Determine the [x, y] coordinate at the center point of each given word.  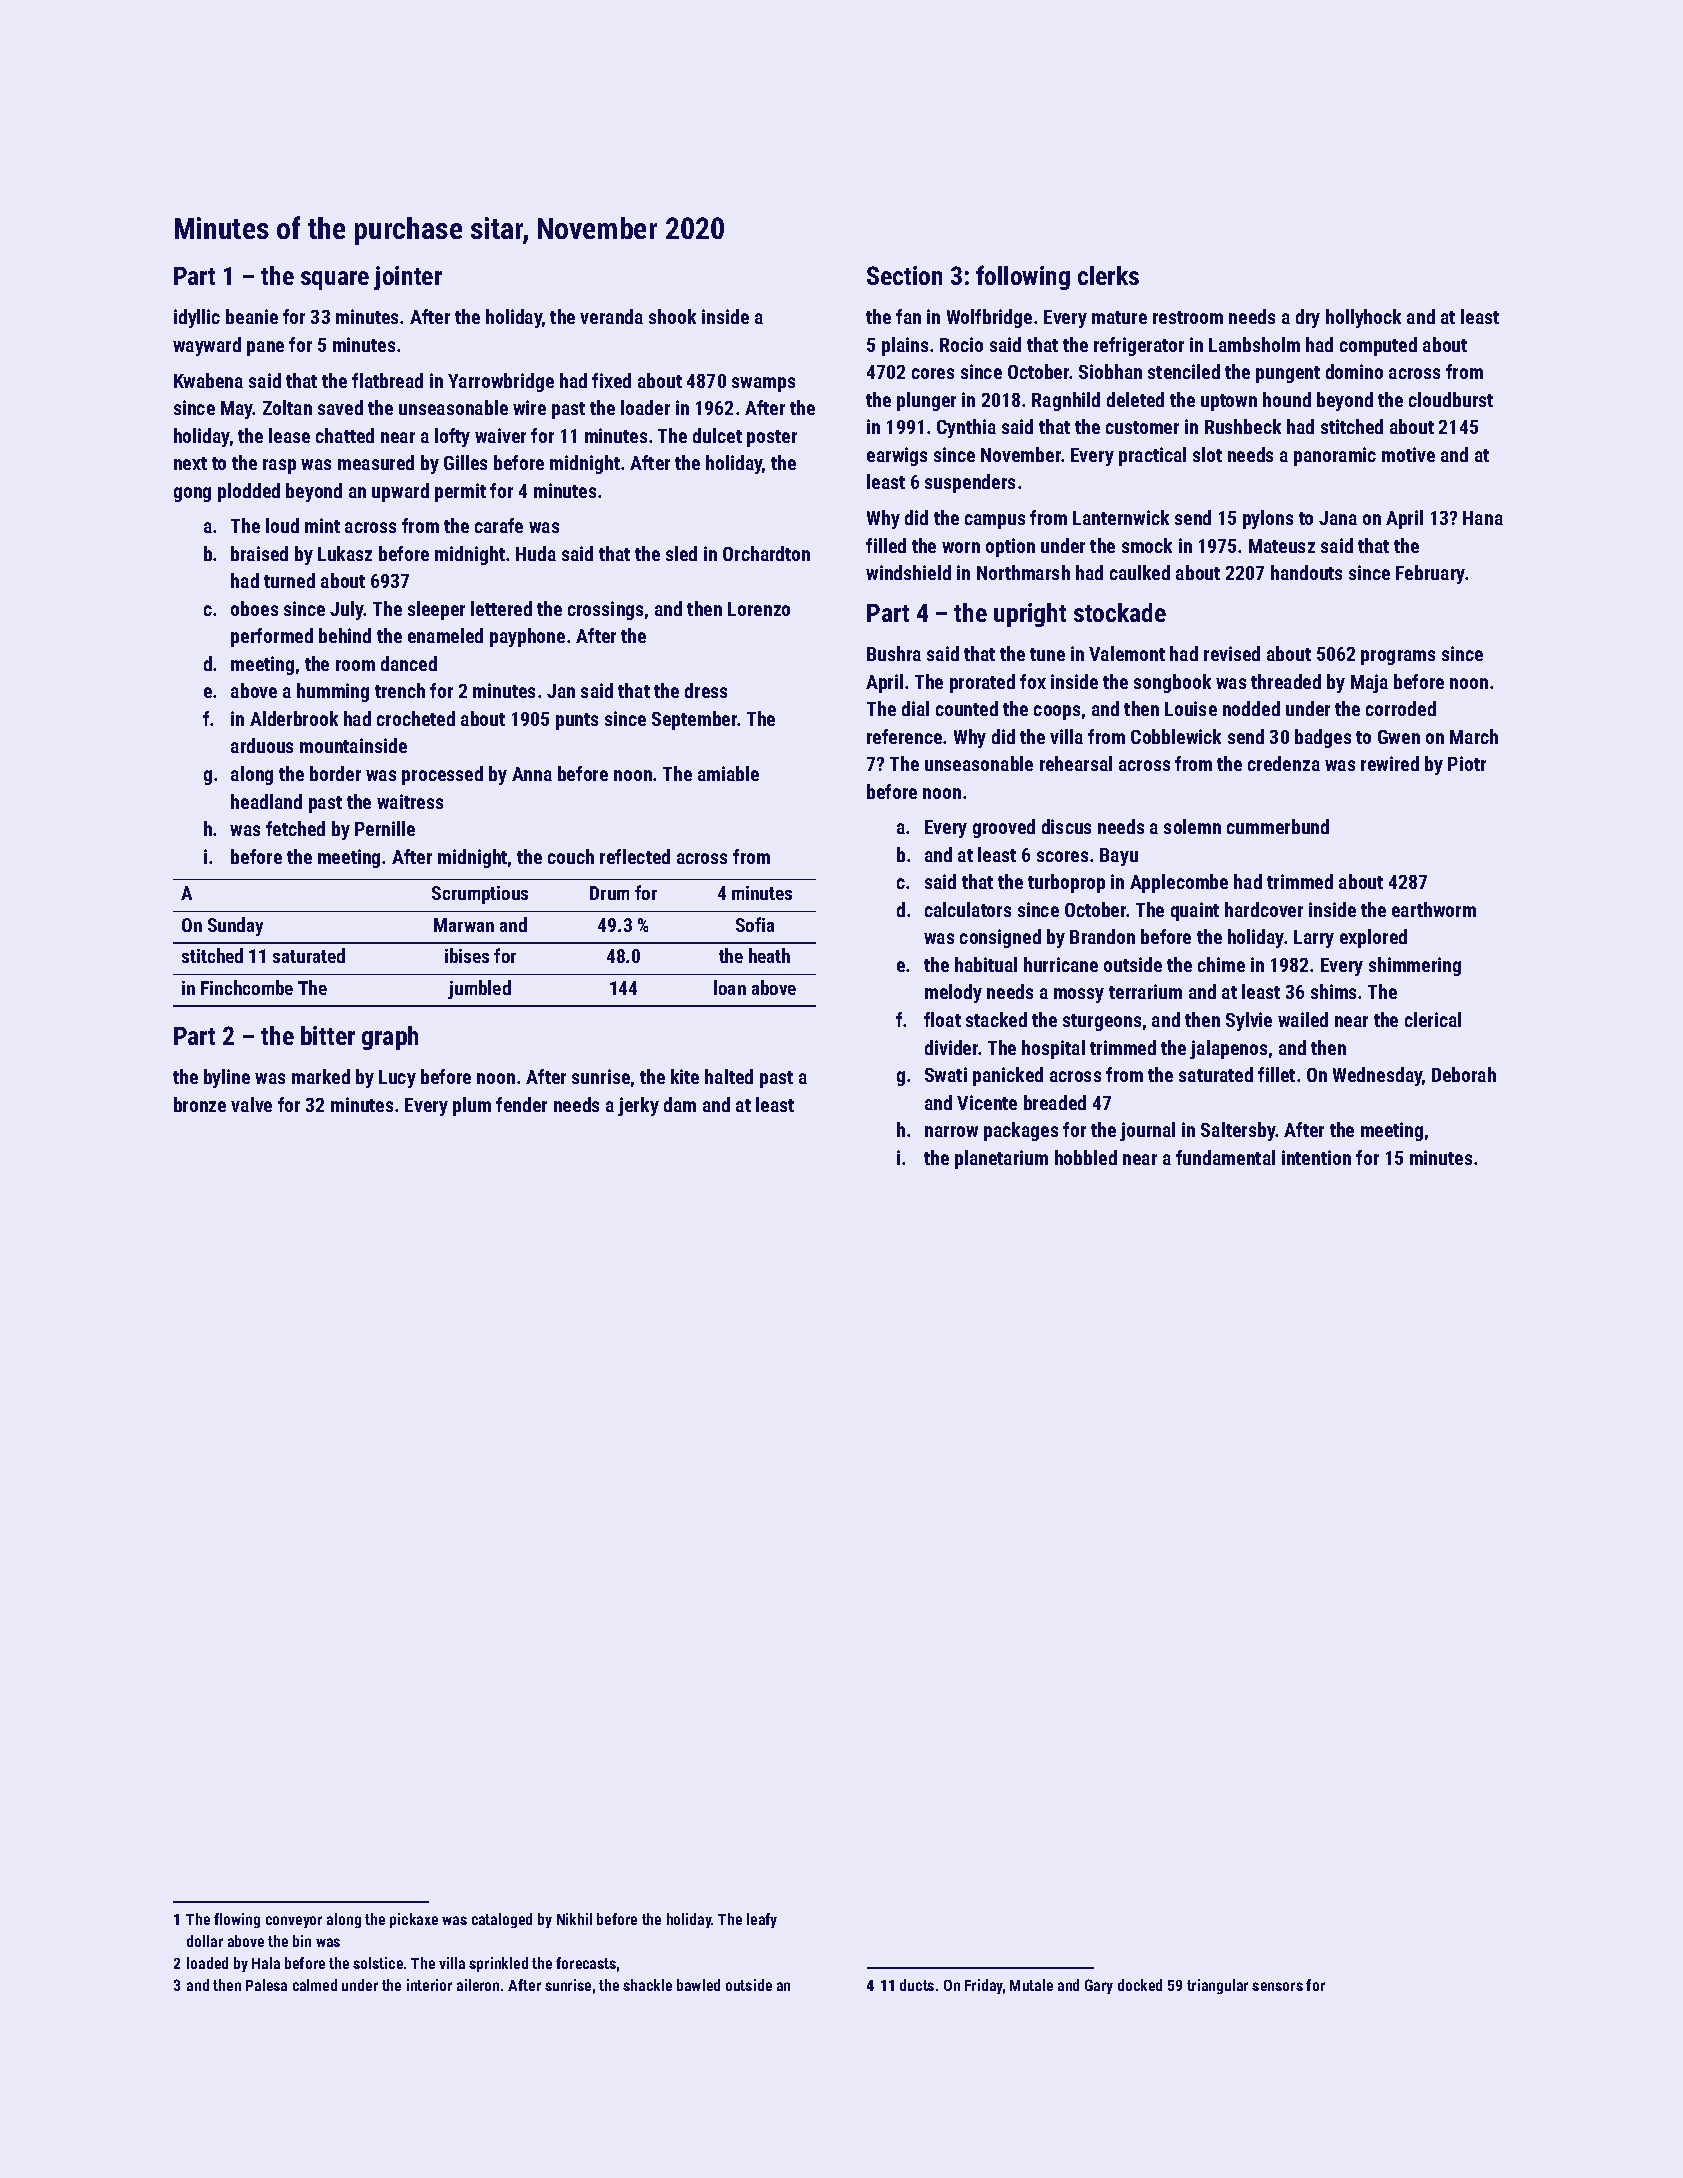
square [335, 280]
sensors [1277, 1986]
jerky [638, 1106]
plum [472, 1106]
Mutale [1031, 1985]
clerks [1108, 275]
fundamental [1225, 1157]
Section [904, 275]
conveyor [294, 1922]
